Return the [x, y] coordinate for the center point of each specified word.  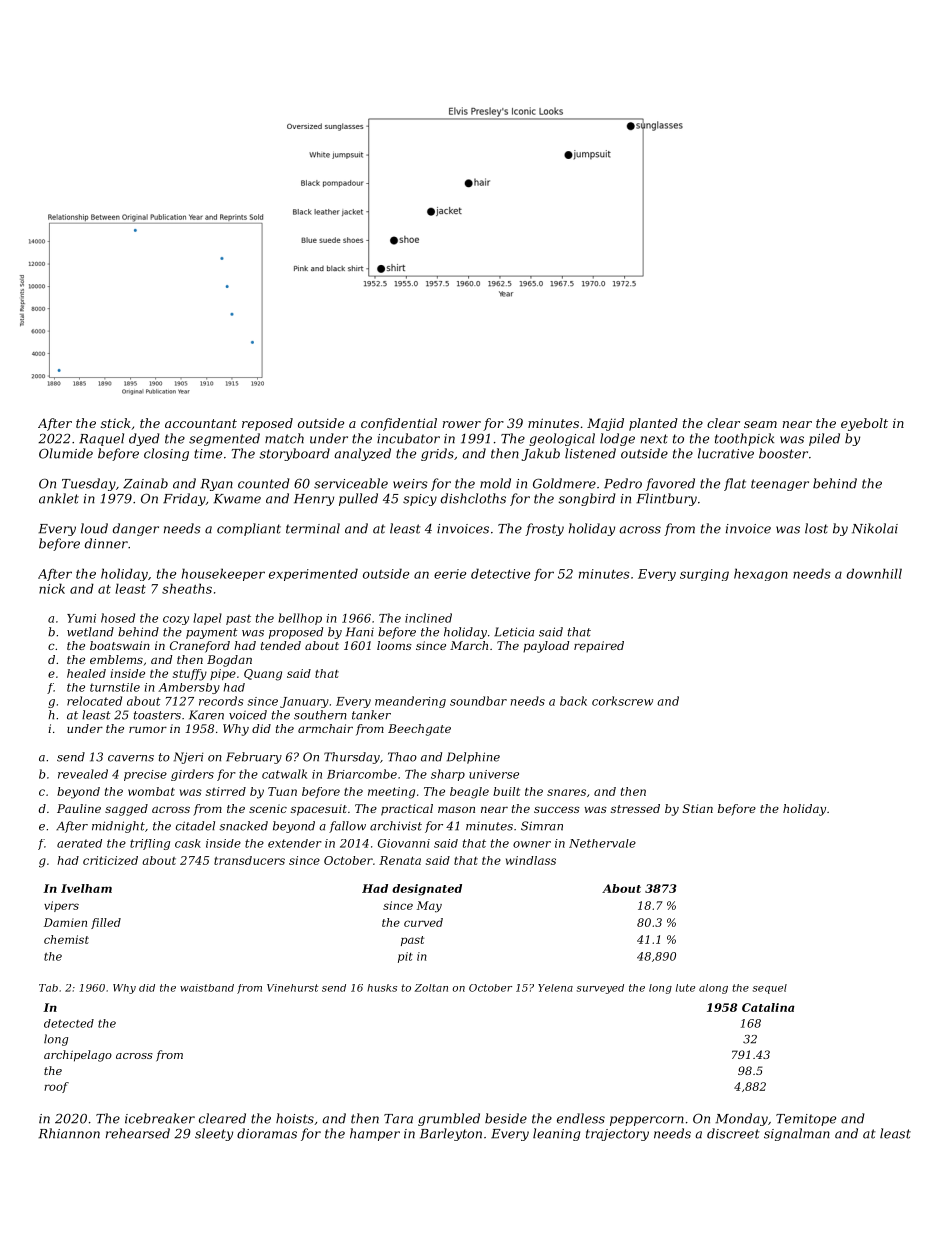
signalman [797, 1134]
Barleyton [451, 1134]
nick [52, 588]
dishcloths [473, 498]
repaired [599, 647]
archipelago [78, 1056]
